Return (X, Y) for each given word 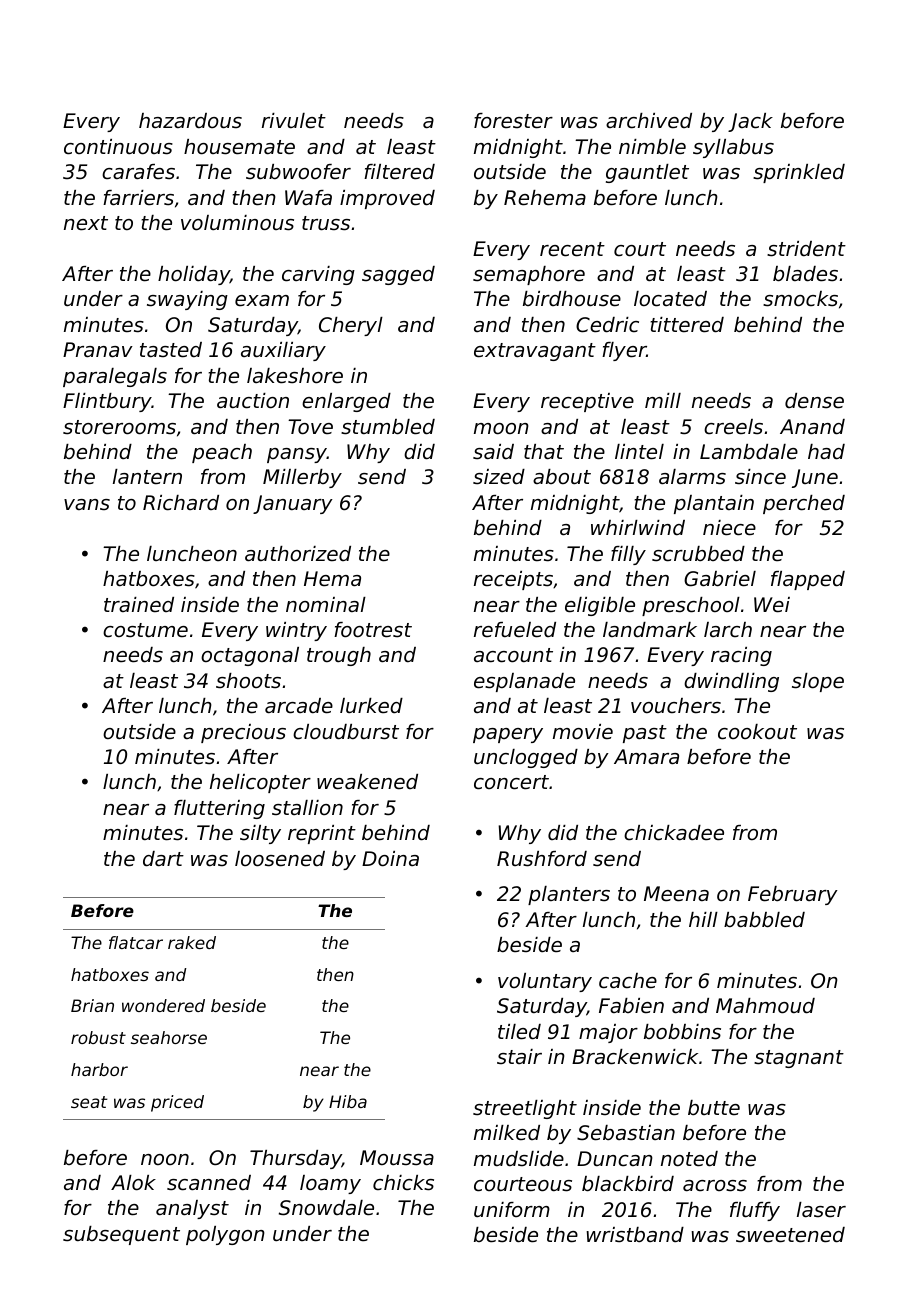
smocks (800, 299)
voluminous (237, 223)
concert (511, 782)
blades (805, 274)
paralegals (115, 377)
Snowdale (326, 1208)
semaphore (529, 275)
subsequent (121, 1235)
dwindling (731, 682)
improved (387, 199)
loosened (280, 859)
